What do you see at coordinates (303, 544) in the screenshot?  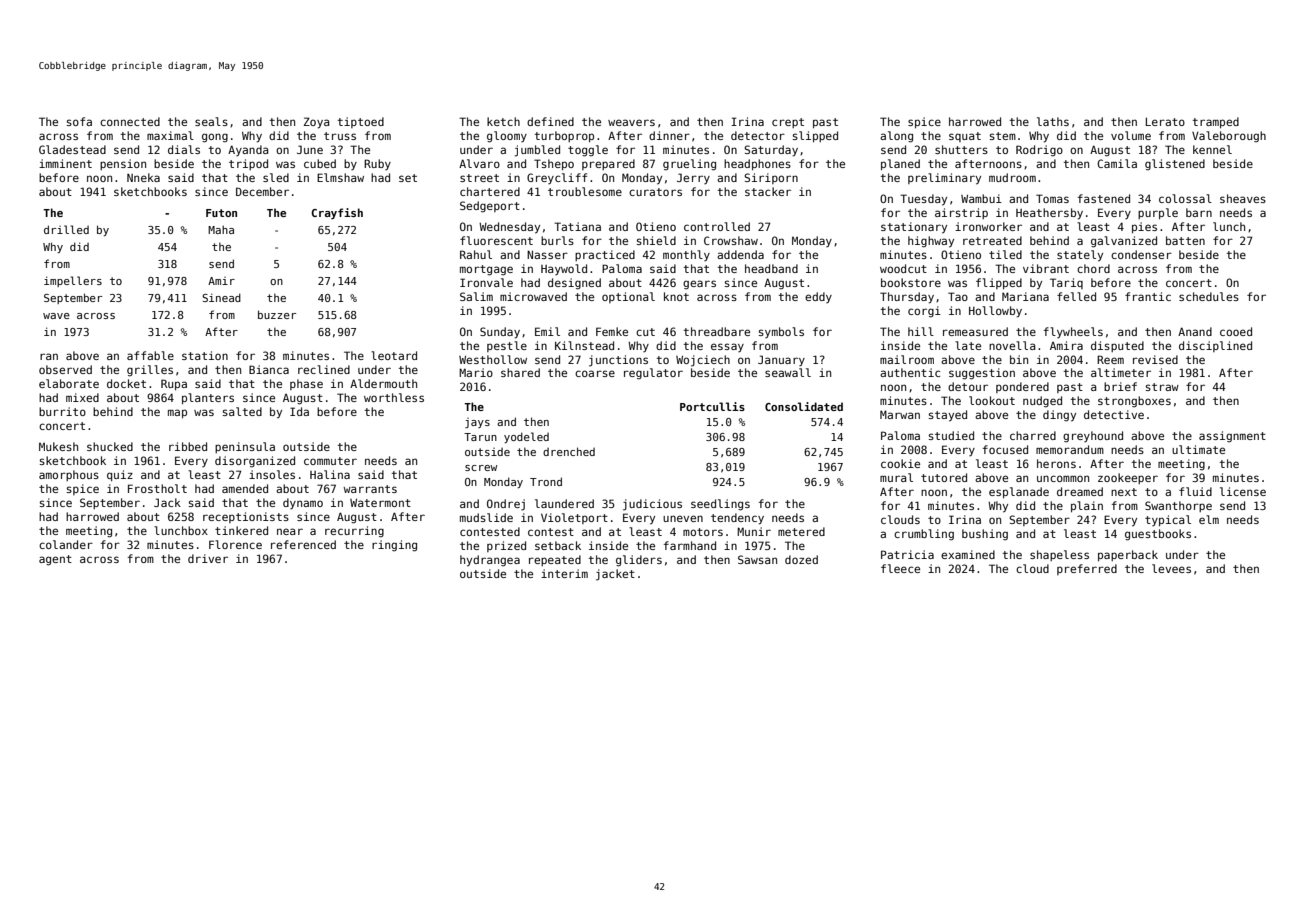 I see `referenced` at bounding box center [303, 544].
